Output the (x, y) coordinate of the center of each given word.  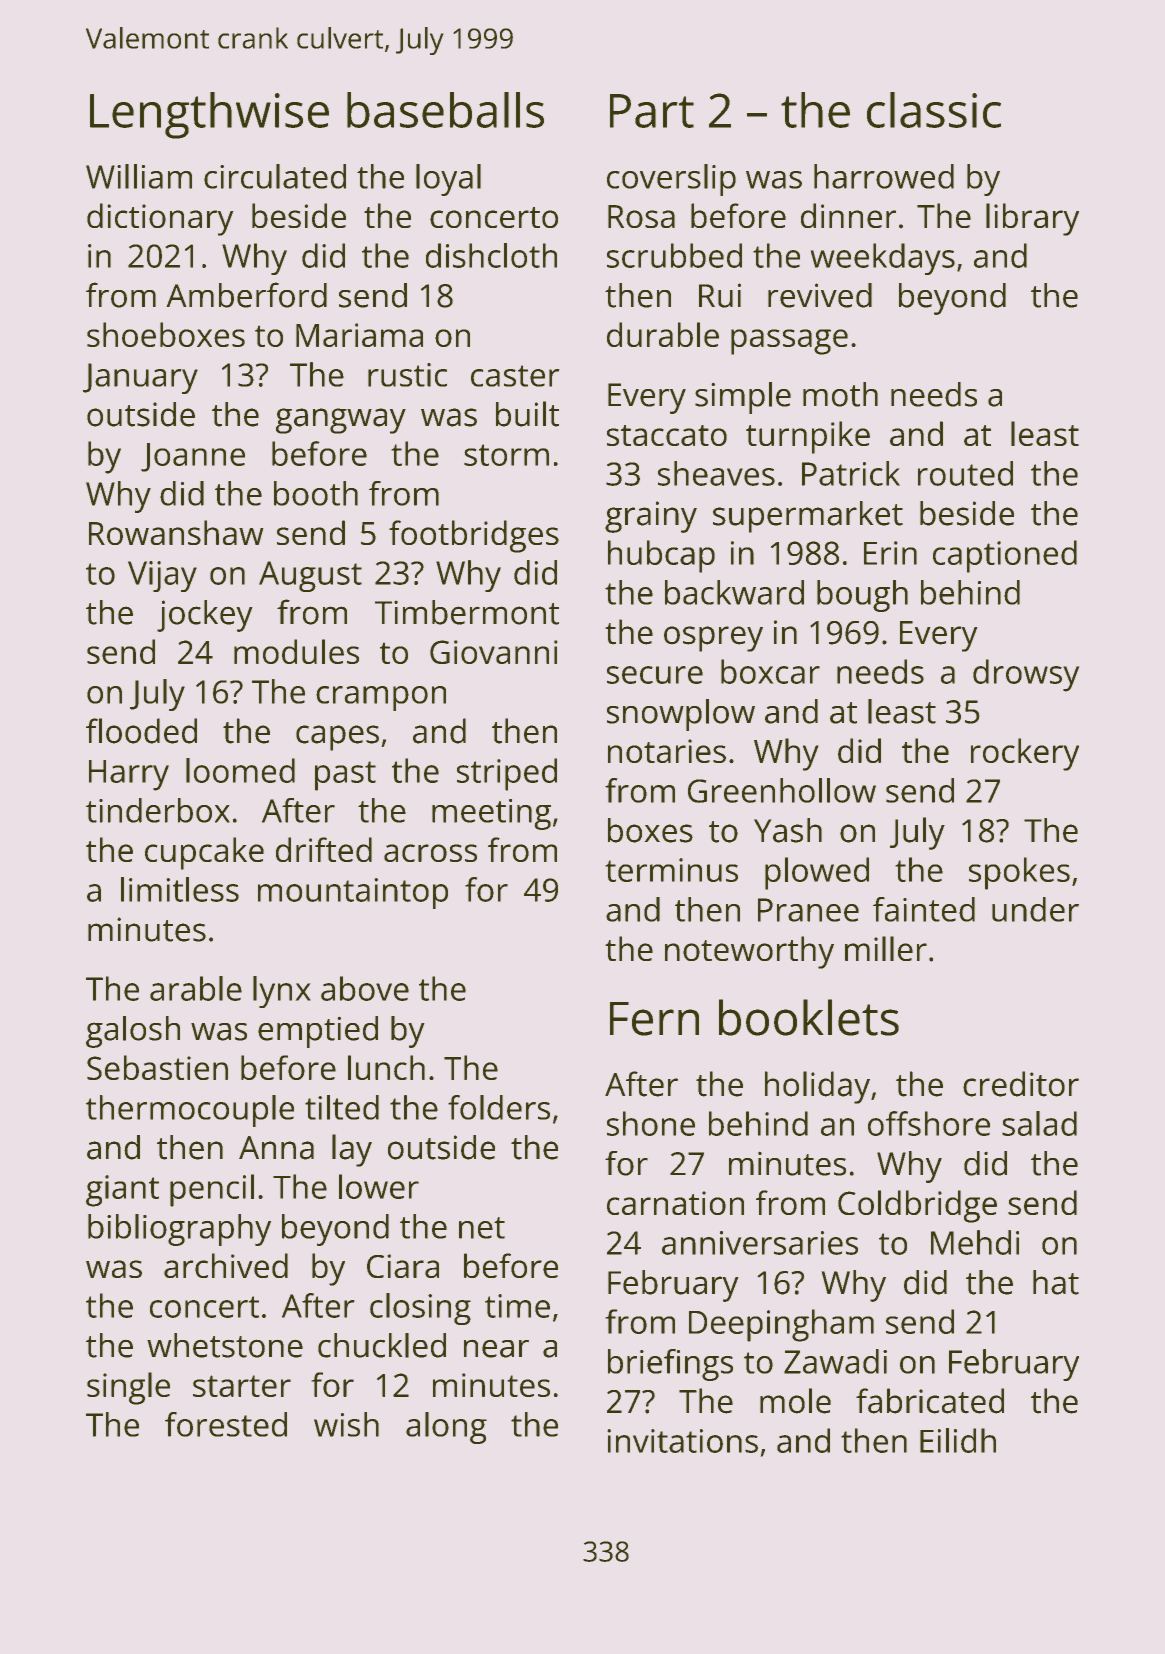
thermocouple (190, 1111)
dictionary (160, 219)
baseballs (445, 110)
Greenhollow (782, 790)
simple (743, 398)
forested (226, 1424)
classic (934, 110)
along (446, 1428)
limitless (180, 889)
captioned (1005, 556)
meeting (491, 814)
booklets (809, 1017)
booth (316, 493)
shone (651, 1123)
